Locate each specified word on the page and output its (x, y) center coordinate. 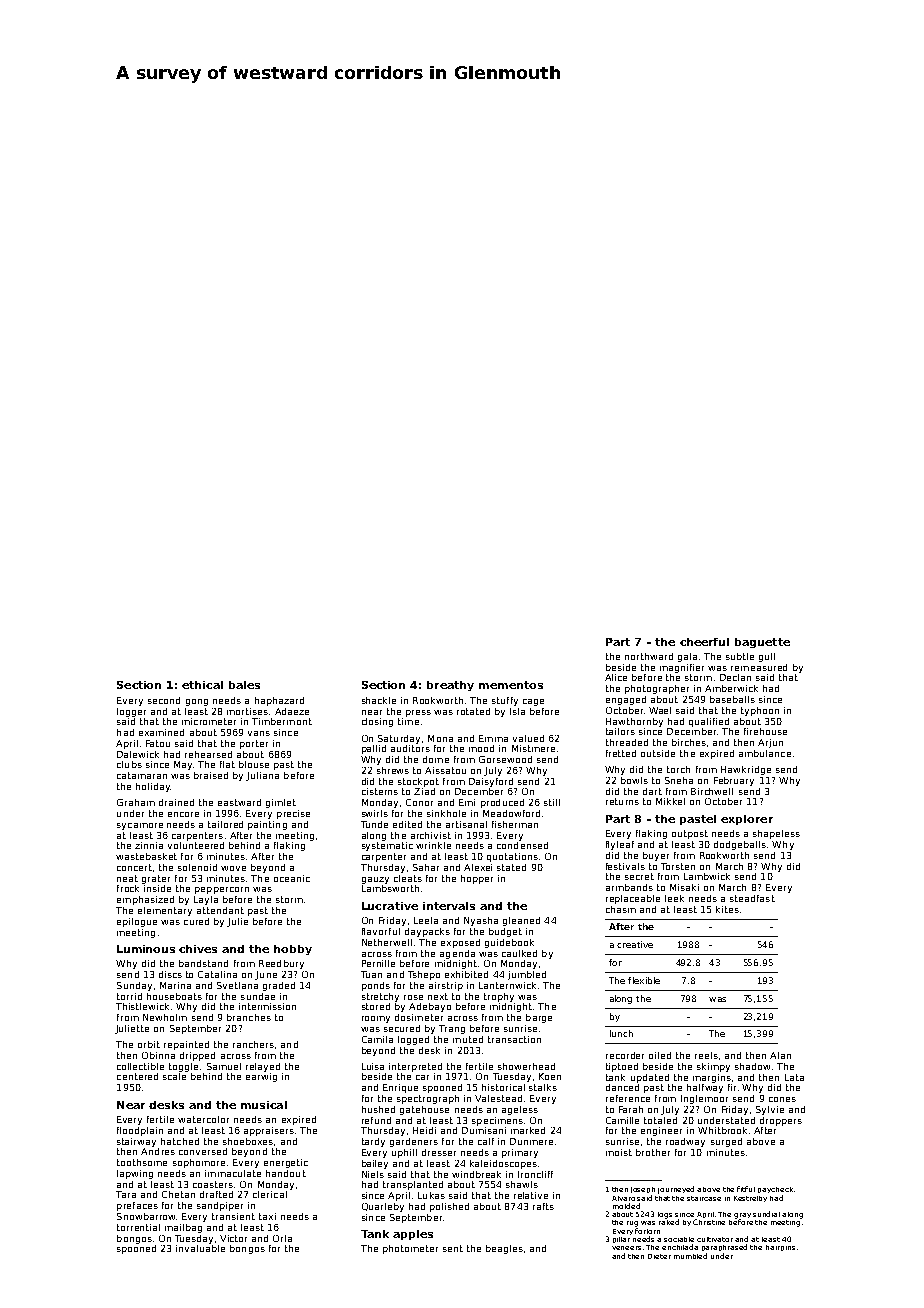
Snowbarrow (146, 1216)
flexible (644, 980)
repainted (186, 1045)
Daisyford (491, 782)
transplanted (413, 1185)
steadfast (752, 898)
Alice (616, 677)
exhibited (466, 974)
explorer (747, 820)
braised (211, 775)
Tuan (371, 974)
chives (198, 949)
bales (244, 685)
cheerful (704, 642)
